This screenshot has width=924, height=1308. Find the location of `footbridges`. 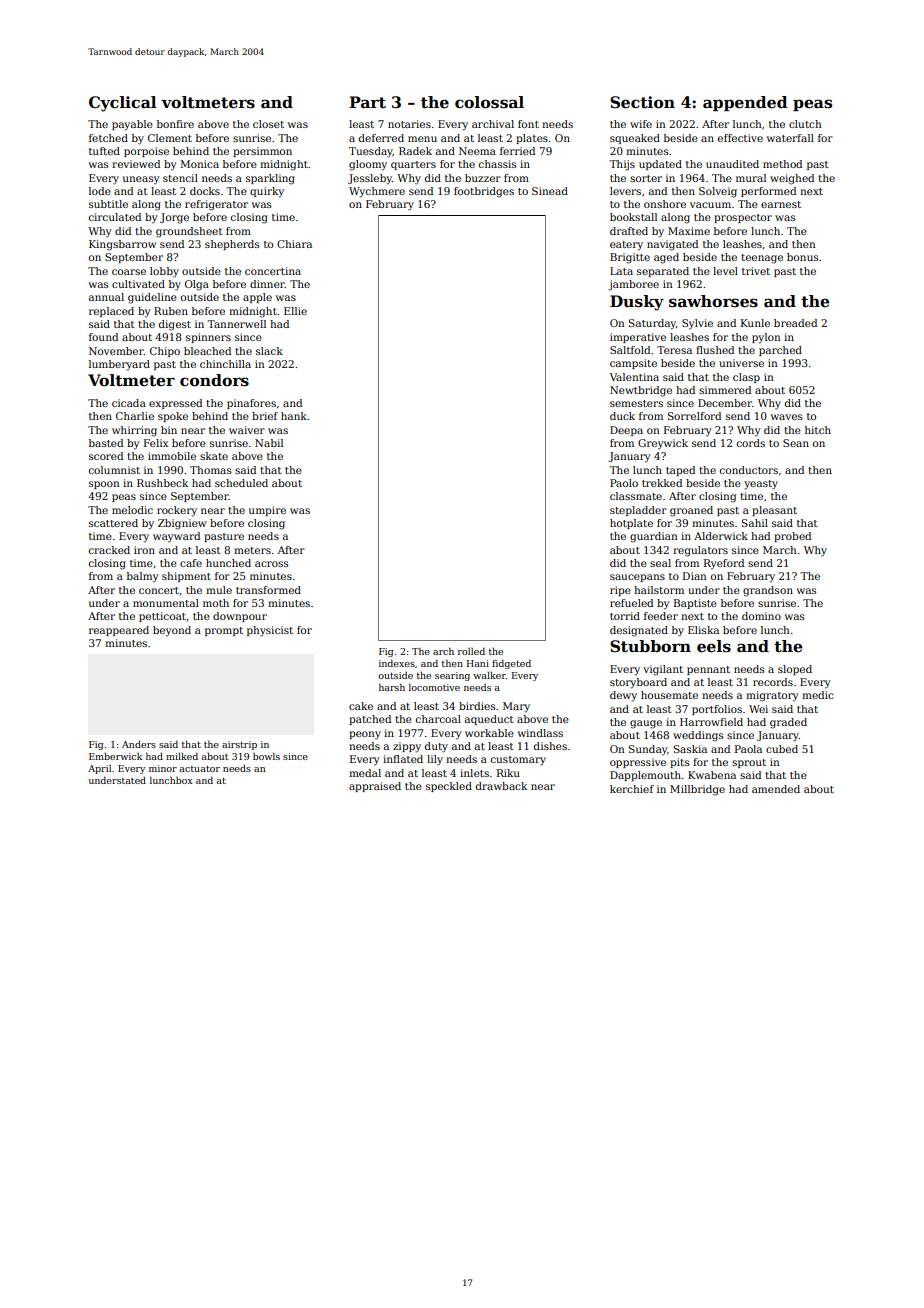

footbridges is located at coordinates (484, 192).
